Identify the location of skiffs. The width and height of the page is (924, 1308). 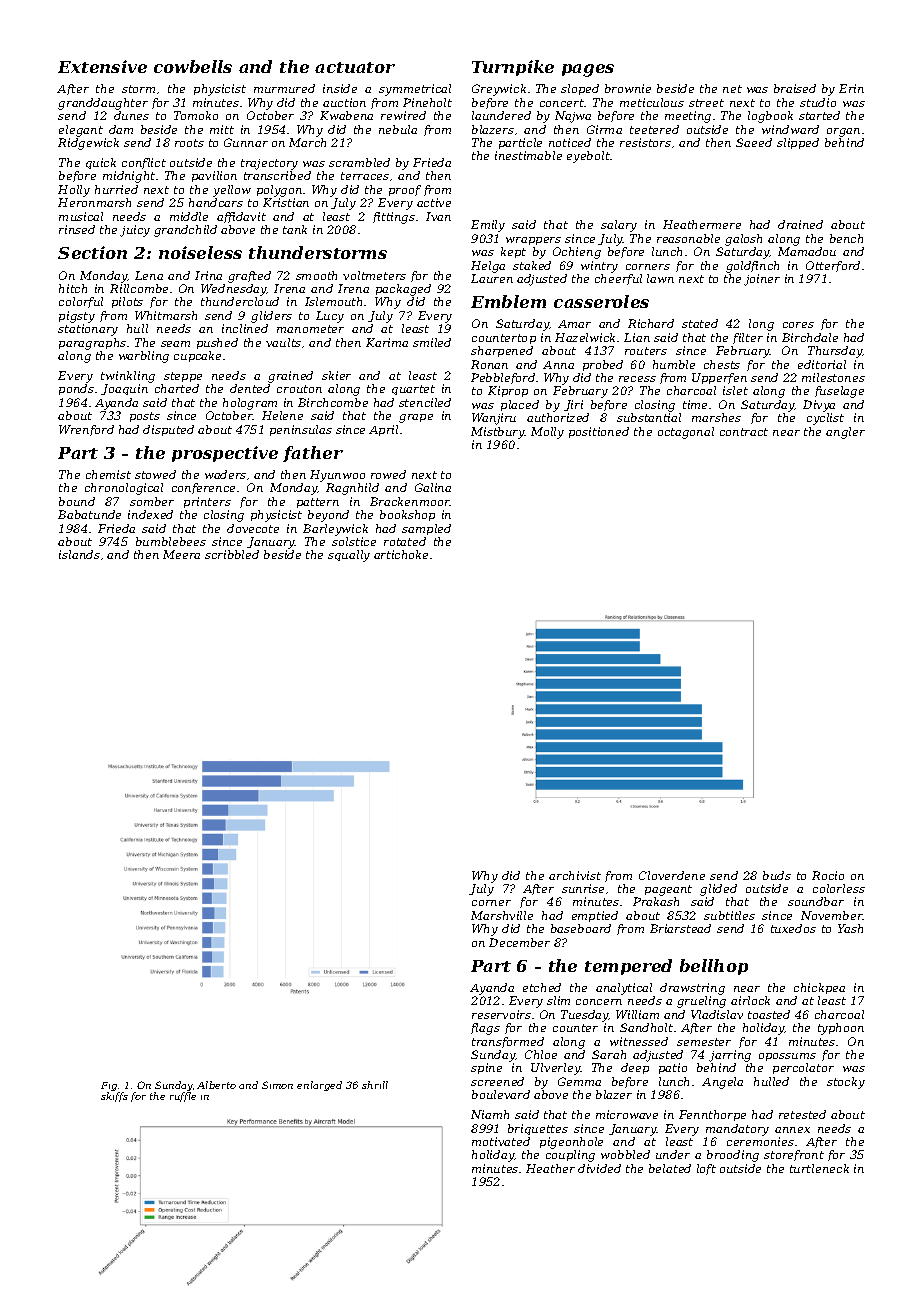
(114, 1097).
